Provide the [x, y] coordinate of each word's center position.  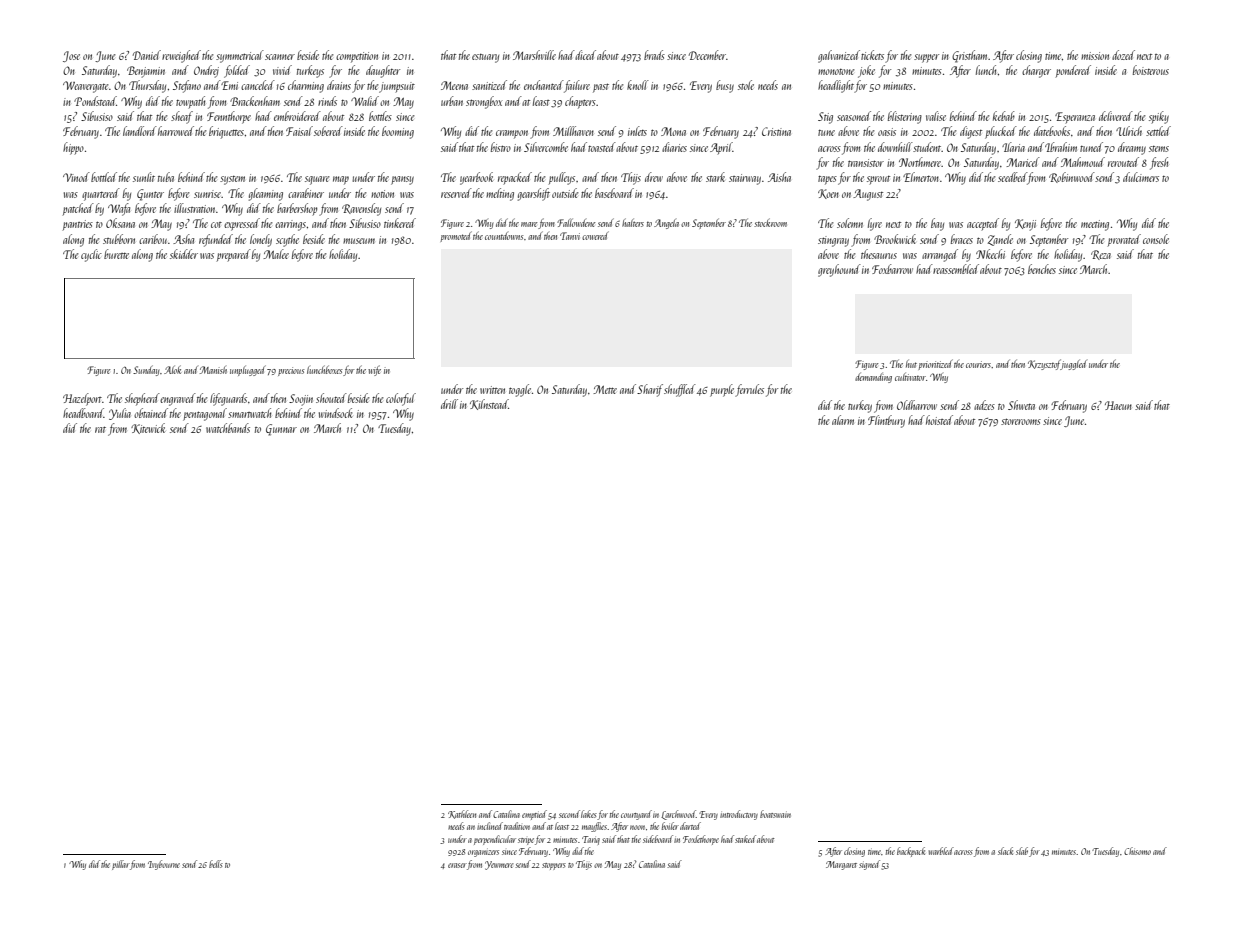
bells [216, 864]
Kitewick [148, 428]
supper [926, 58]
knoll [638, 85]
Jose [71, 56]
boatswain [775, 814]
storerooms [1021, 421]
